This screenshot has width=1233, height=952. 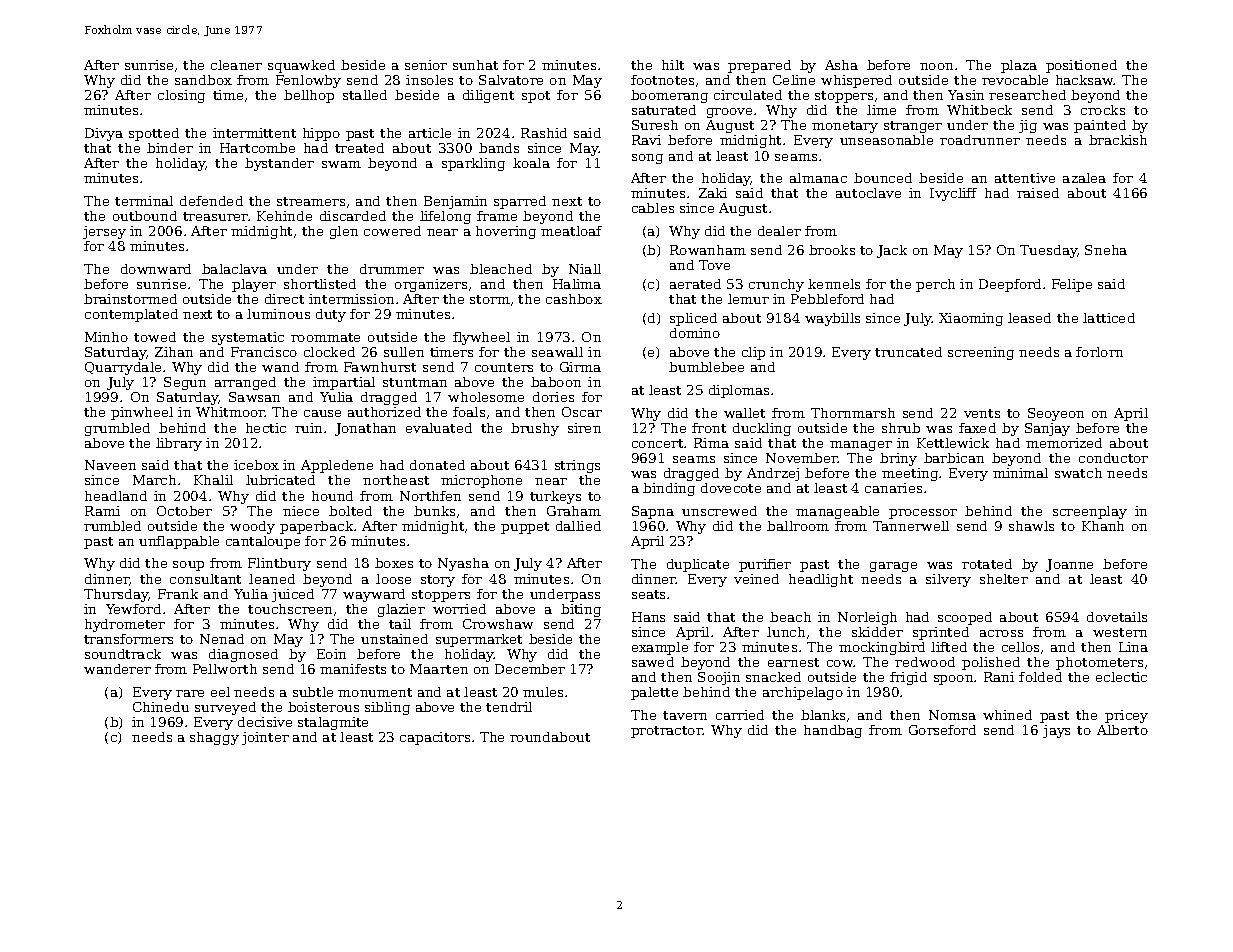 What do you see at coordinates (648, 594) in the screenshot?
I see `seats` at bounding box center [648, 594].
